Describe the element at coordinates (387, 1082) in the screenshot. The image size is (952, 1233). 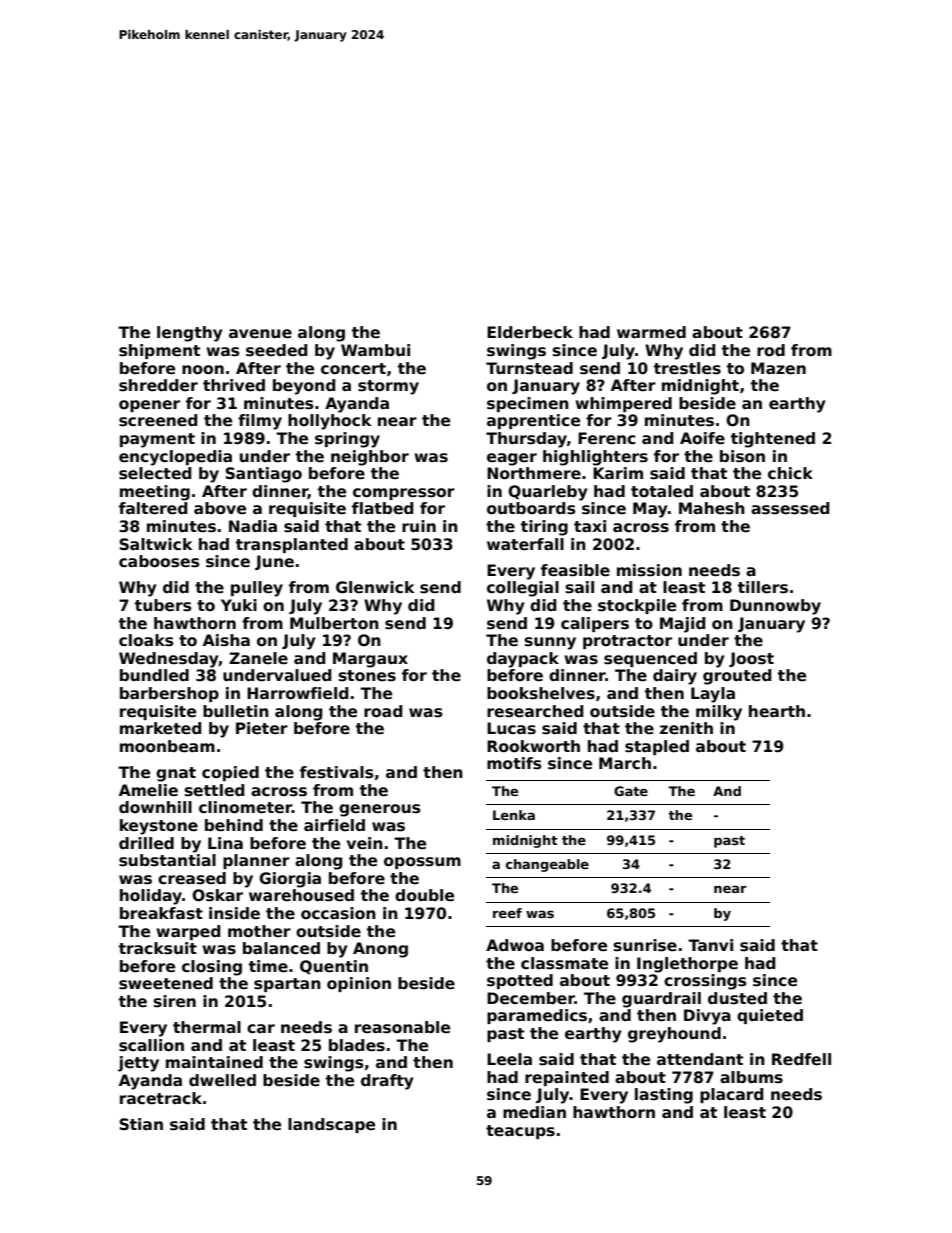
I see `drafty` at that location.
